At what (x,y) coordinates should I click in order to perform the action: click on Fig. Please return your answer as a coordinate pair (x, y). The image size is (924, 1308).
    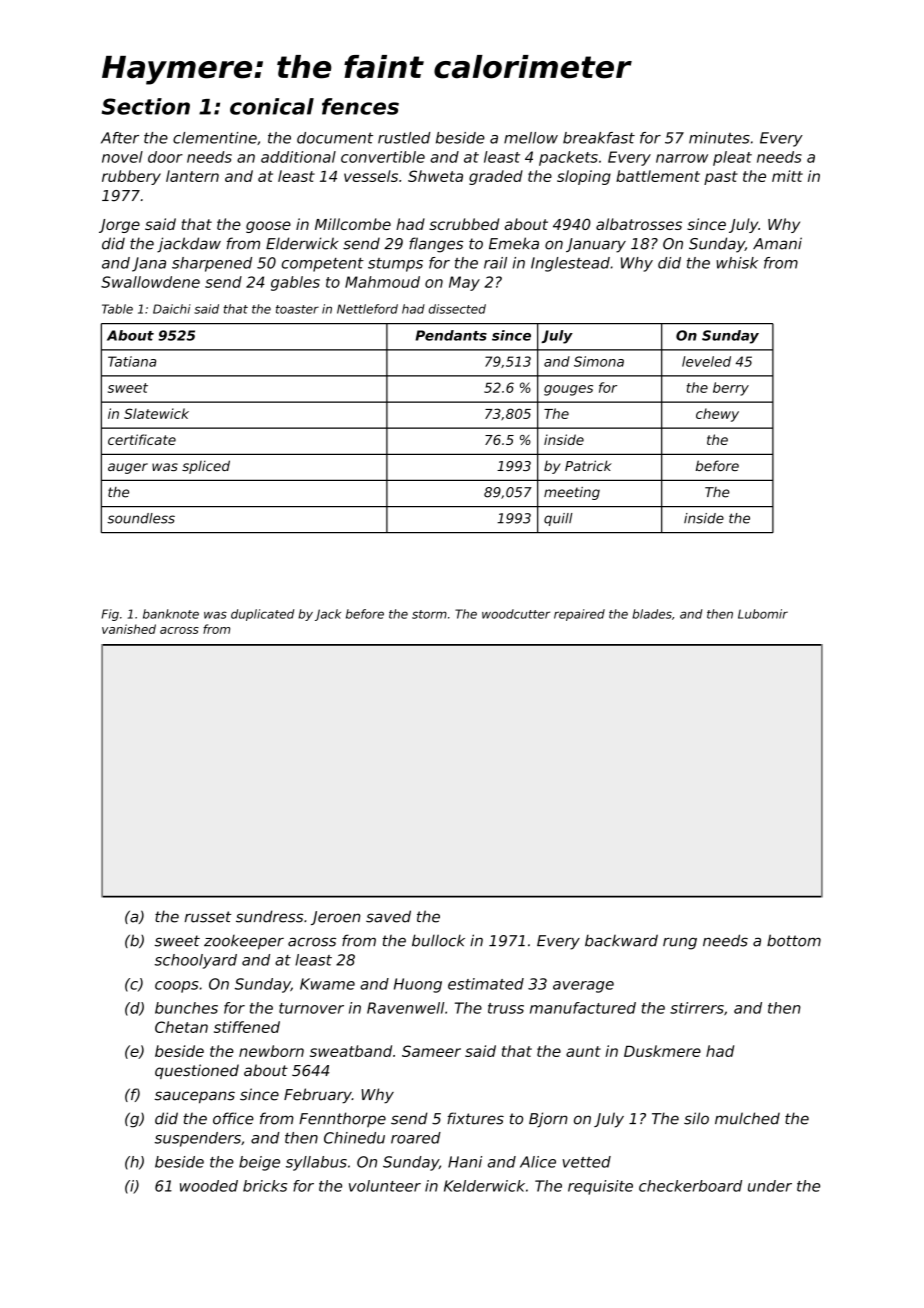
    Looking at the image, I should click on (110, 615).
